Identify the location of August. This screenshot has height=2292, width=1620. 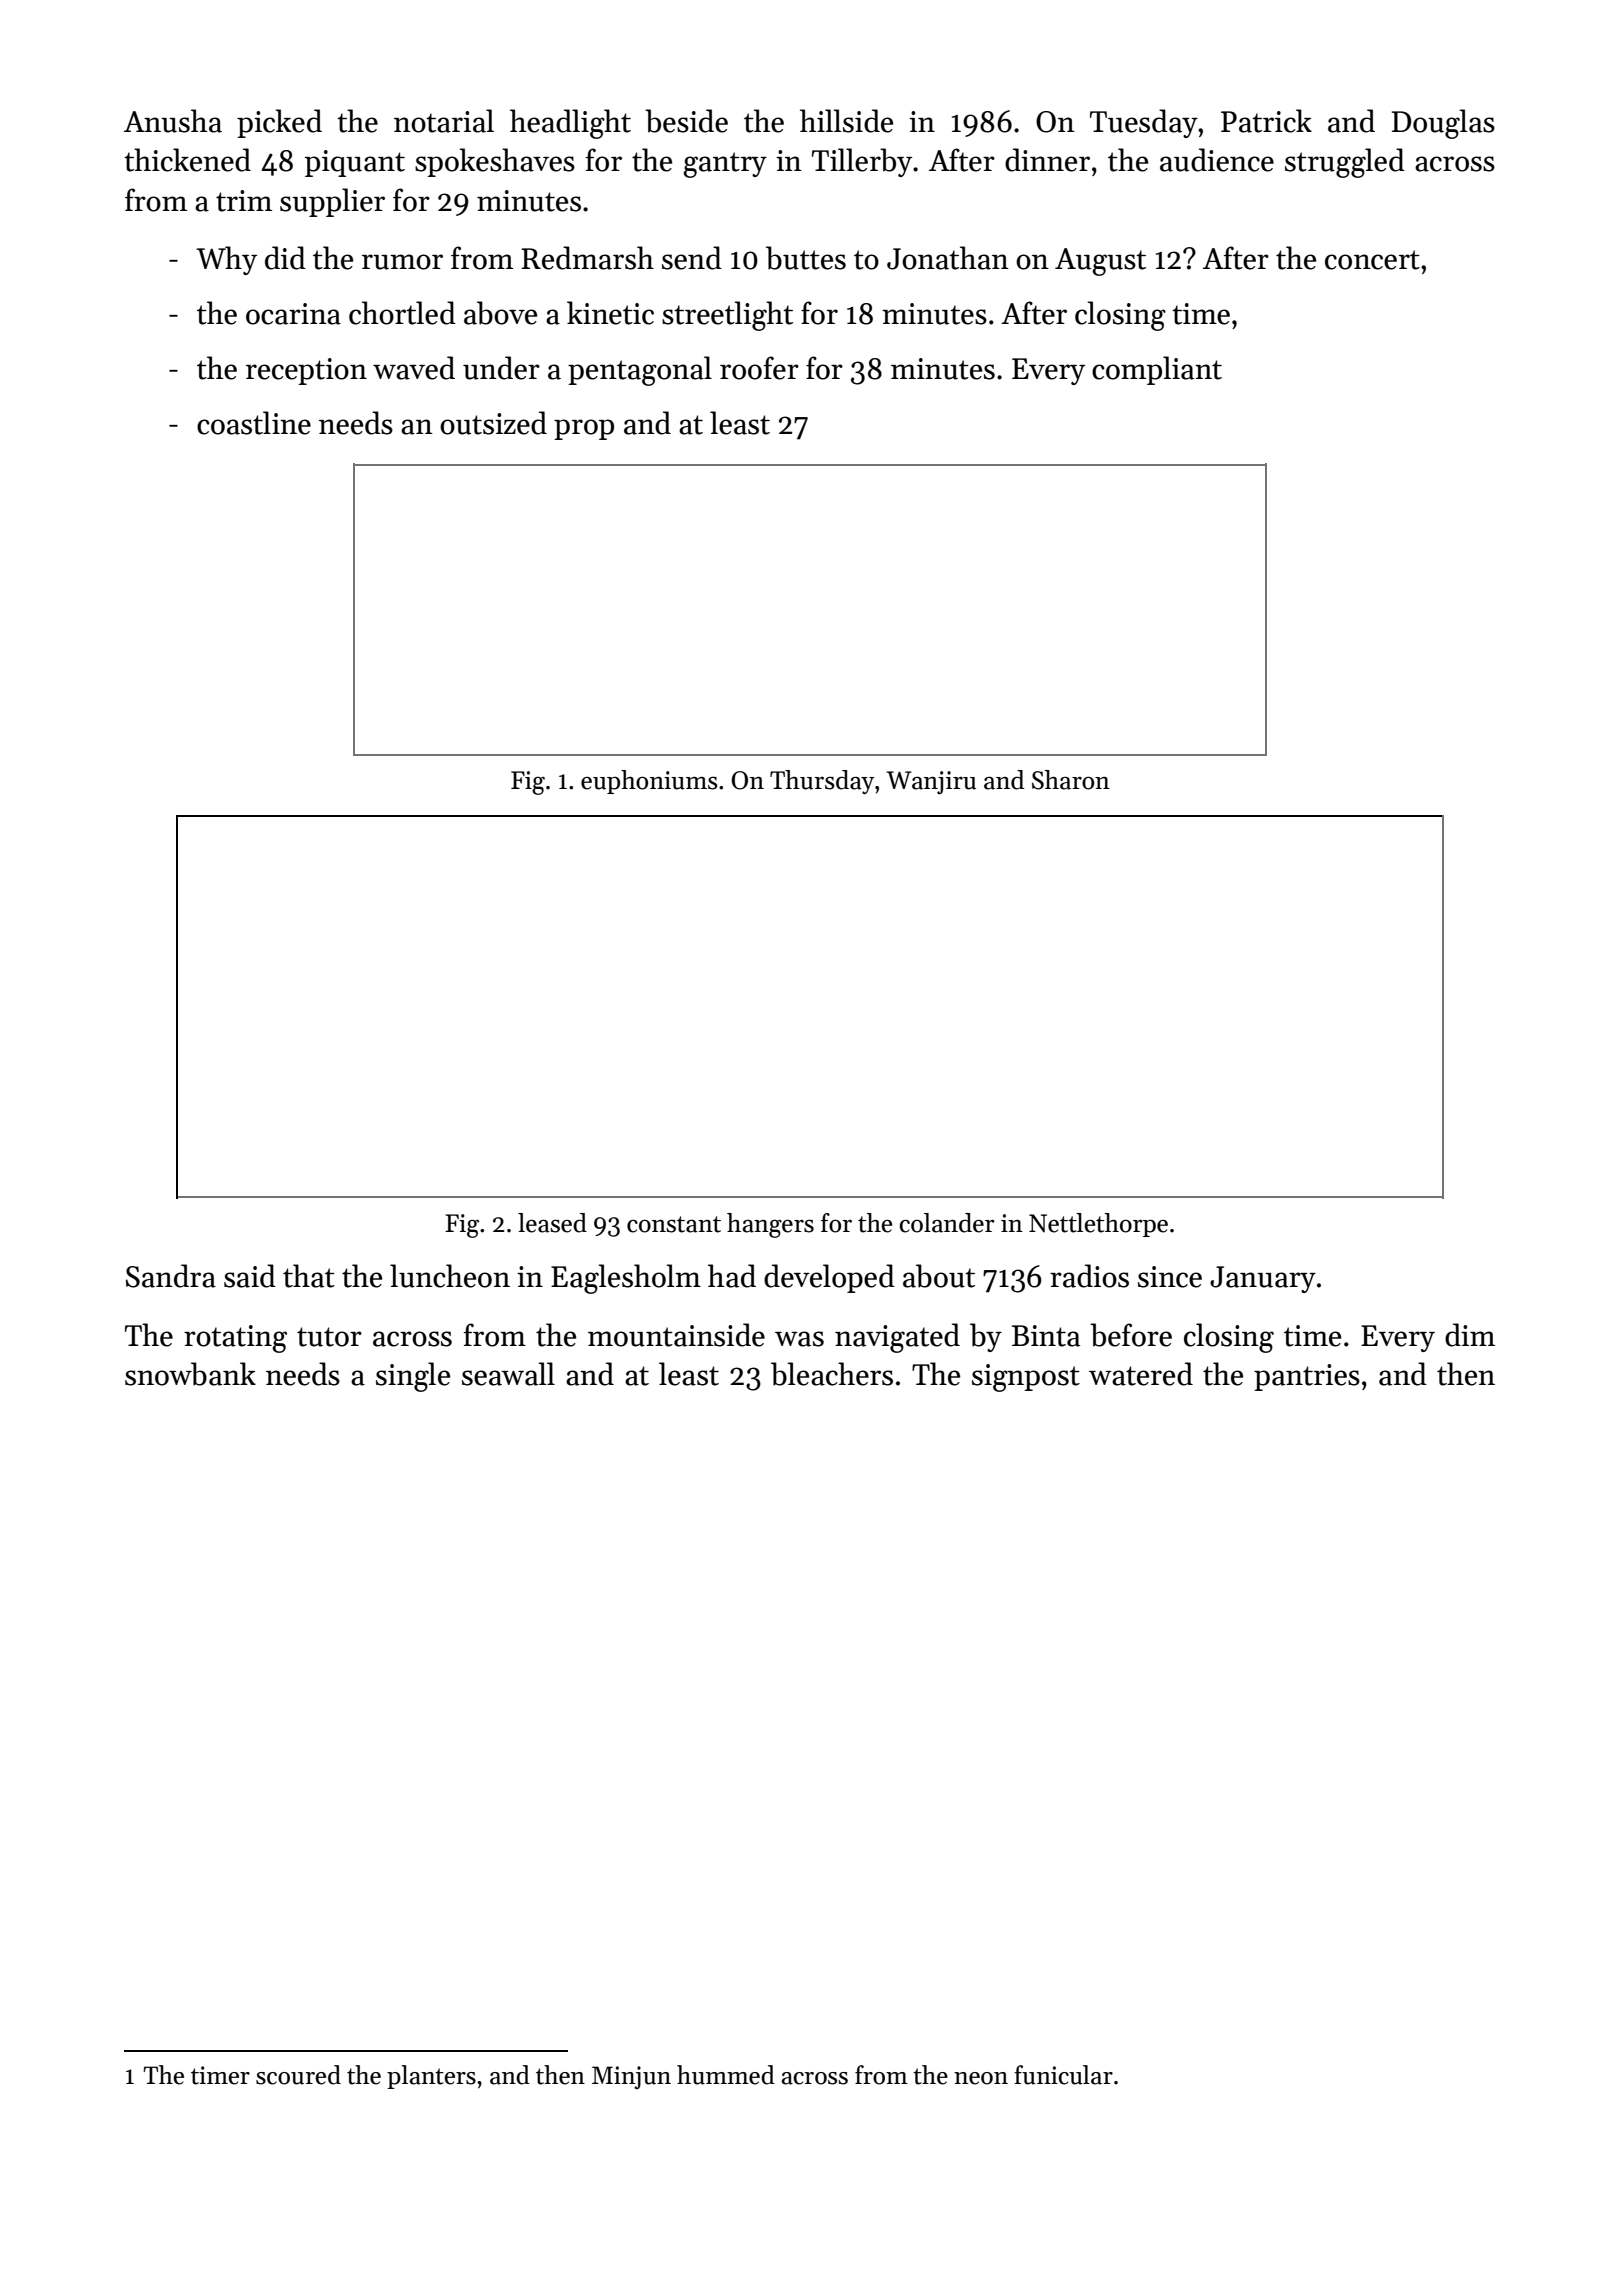
(1100, 262).
